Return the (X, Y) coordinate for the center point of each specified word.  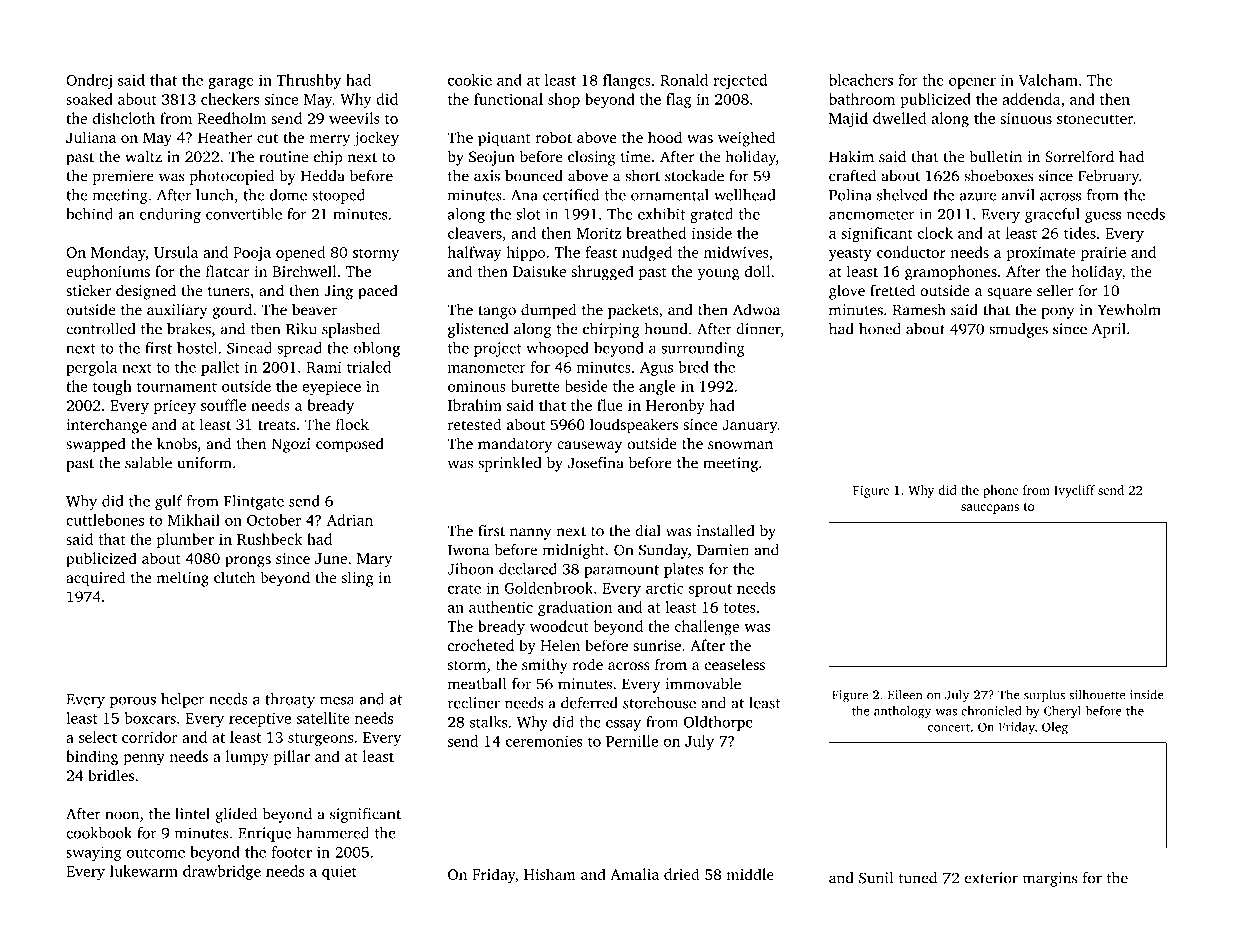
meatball (477, 684)
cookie (470, 80)
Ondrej (89, 81)
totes (739, 608)
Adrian (350, 520)
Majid (848, 120)
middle (750, 874)
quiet (339, 872)
